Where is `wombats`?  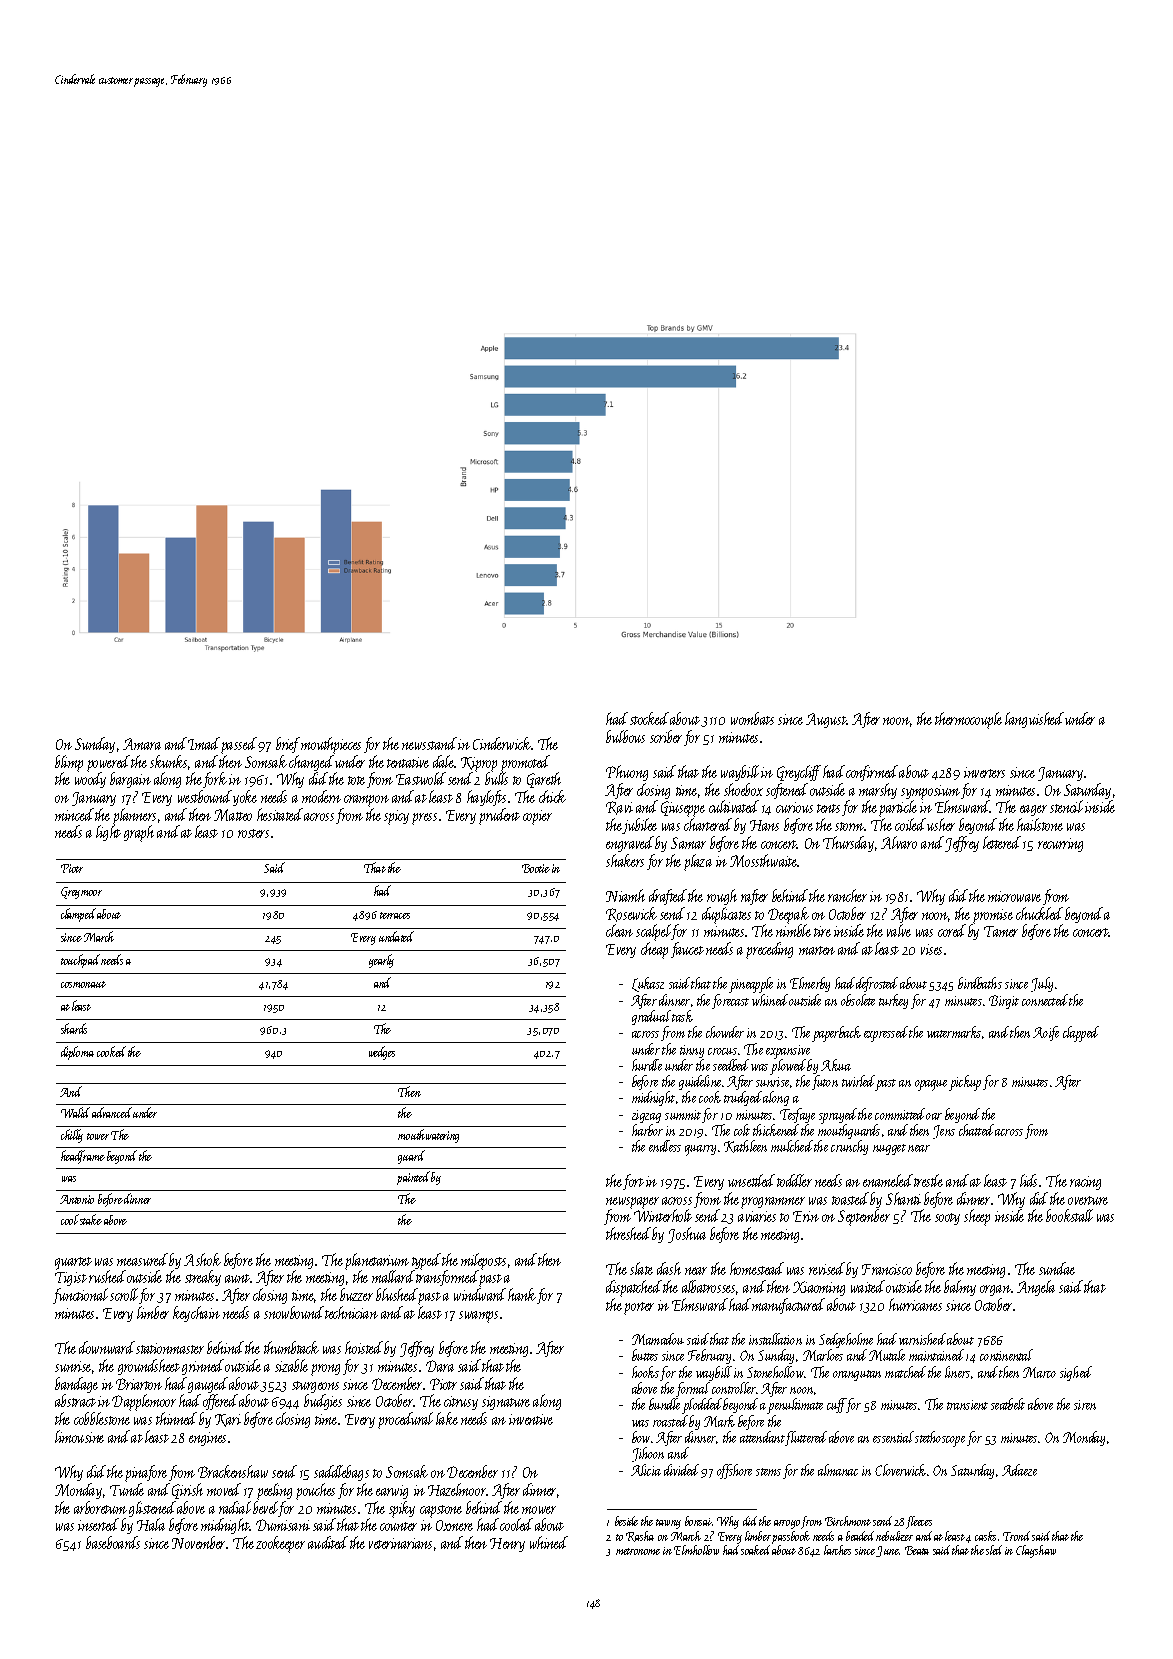 wombats is located at coordinates (752, 718).
